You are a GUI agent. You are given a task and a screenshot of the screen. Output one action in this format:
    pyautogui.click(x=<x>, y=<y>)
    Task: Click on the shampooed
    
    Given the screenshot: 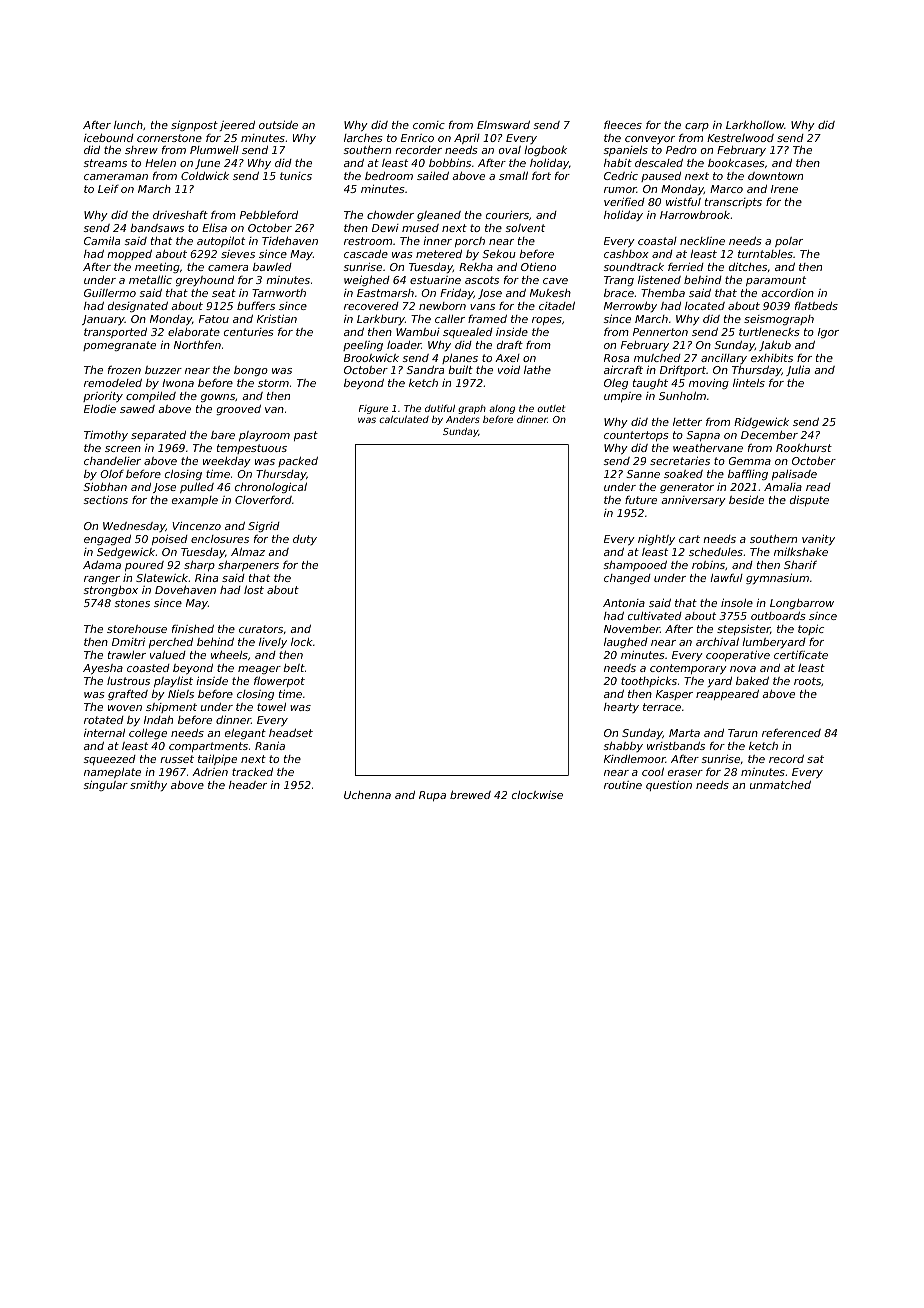 What is the action you would take?
    pyautogui.click(x=635, y=565)
